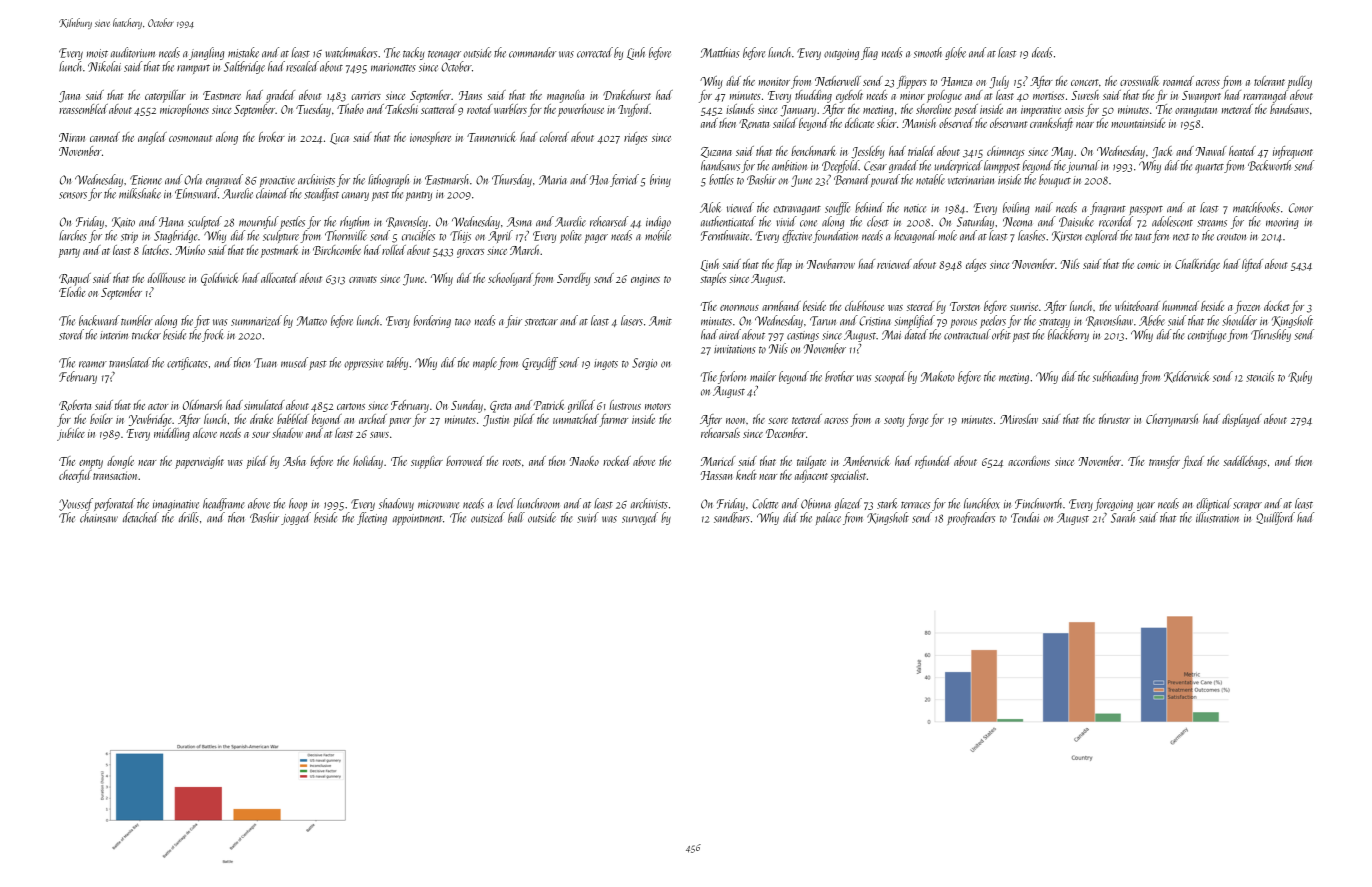 The image size is (1372, 887). What do you see at coordinates (1148, 264) in the image?
I see `comic` at bounding box center [1148, 264].
